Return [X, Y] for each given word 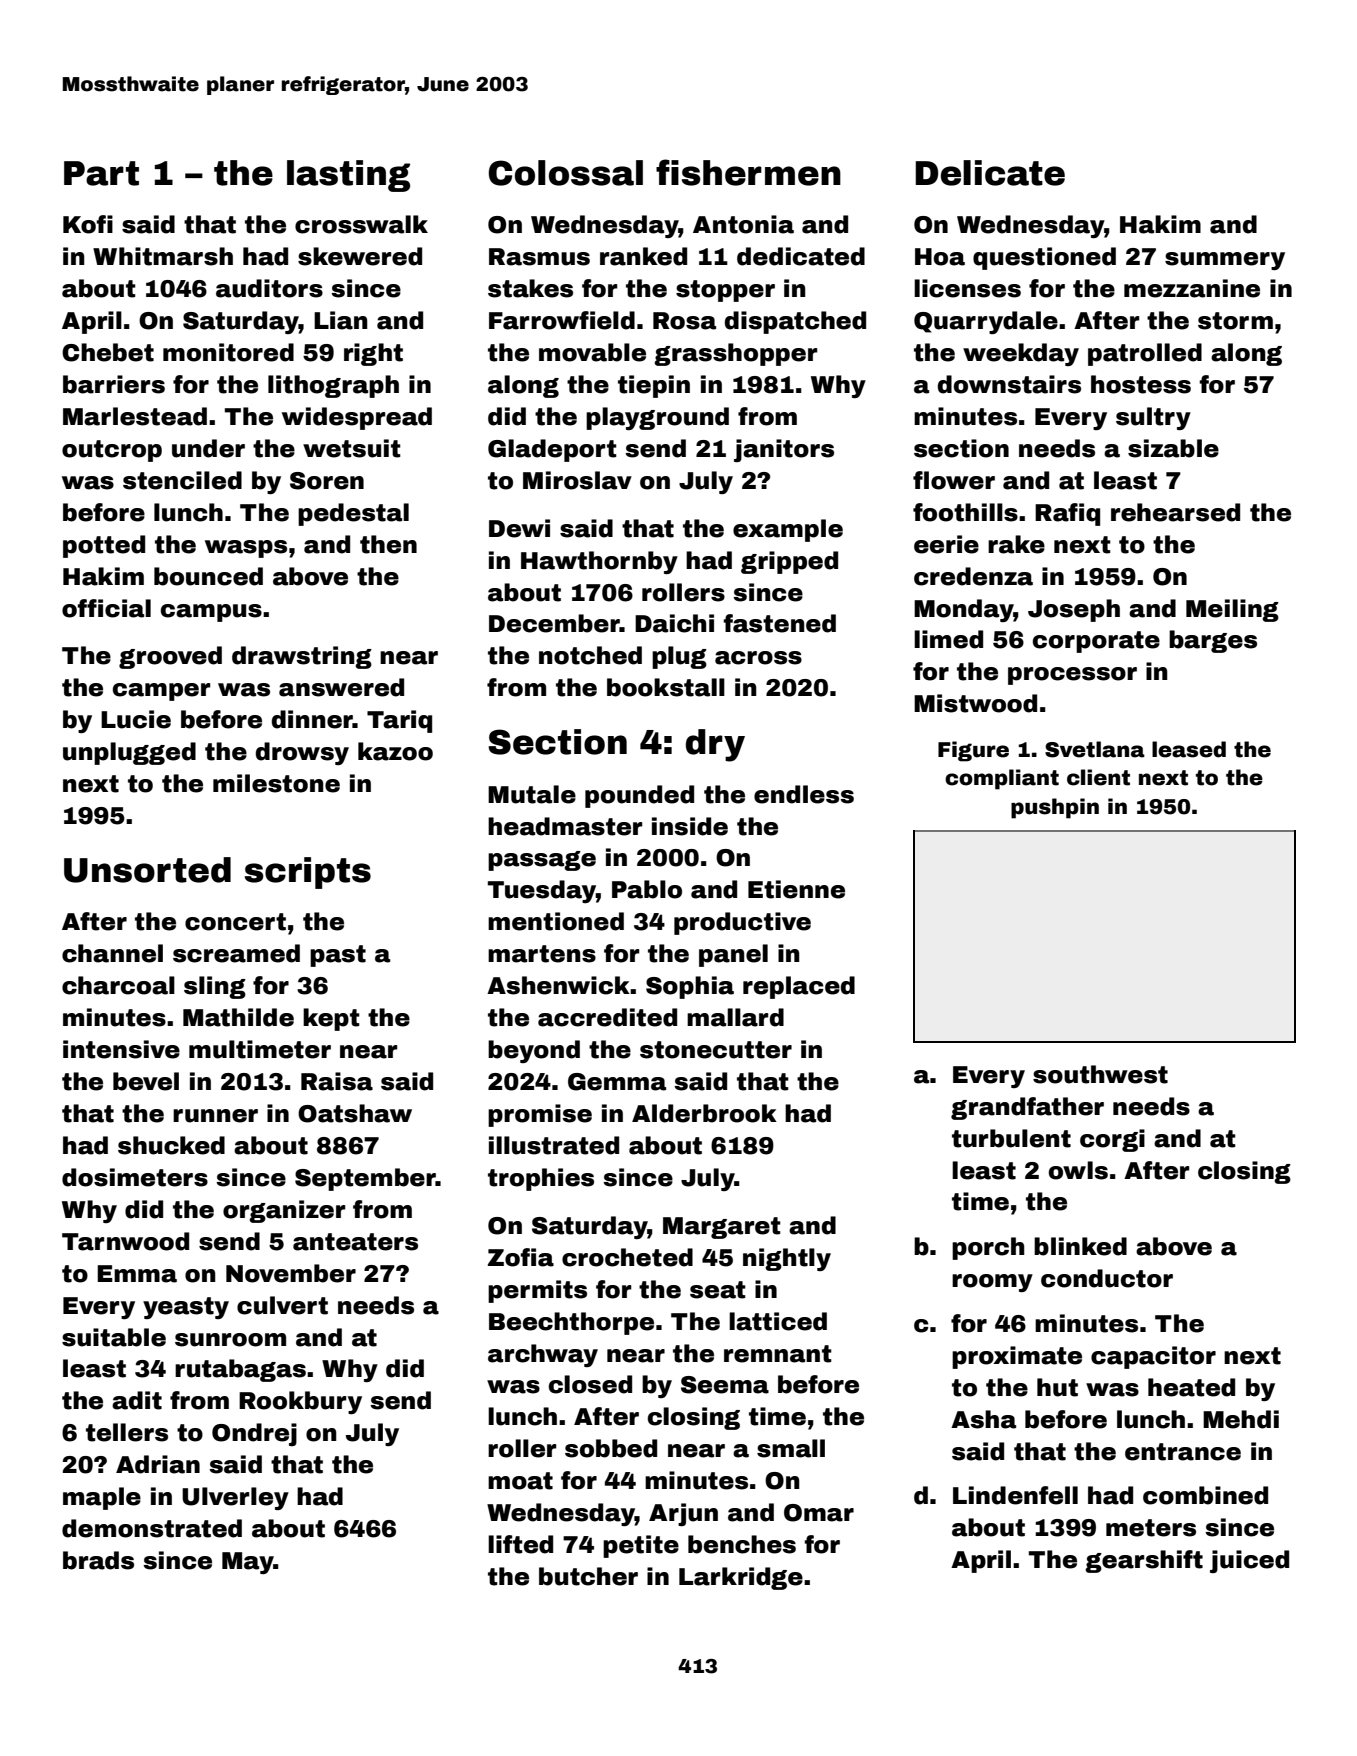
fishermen [748, 172]
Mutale [532, 794]
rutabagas [240, 1370]
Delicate [990, 173]
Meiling [1232, 610]
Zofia [521, 1257]
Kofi [88, 224]
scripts [308, 873]
